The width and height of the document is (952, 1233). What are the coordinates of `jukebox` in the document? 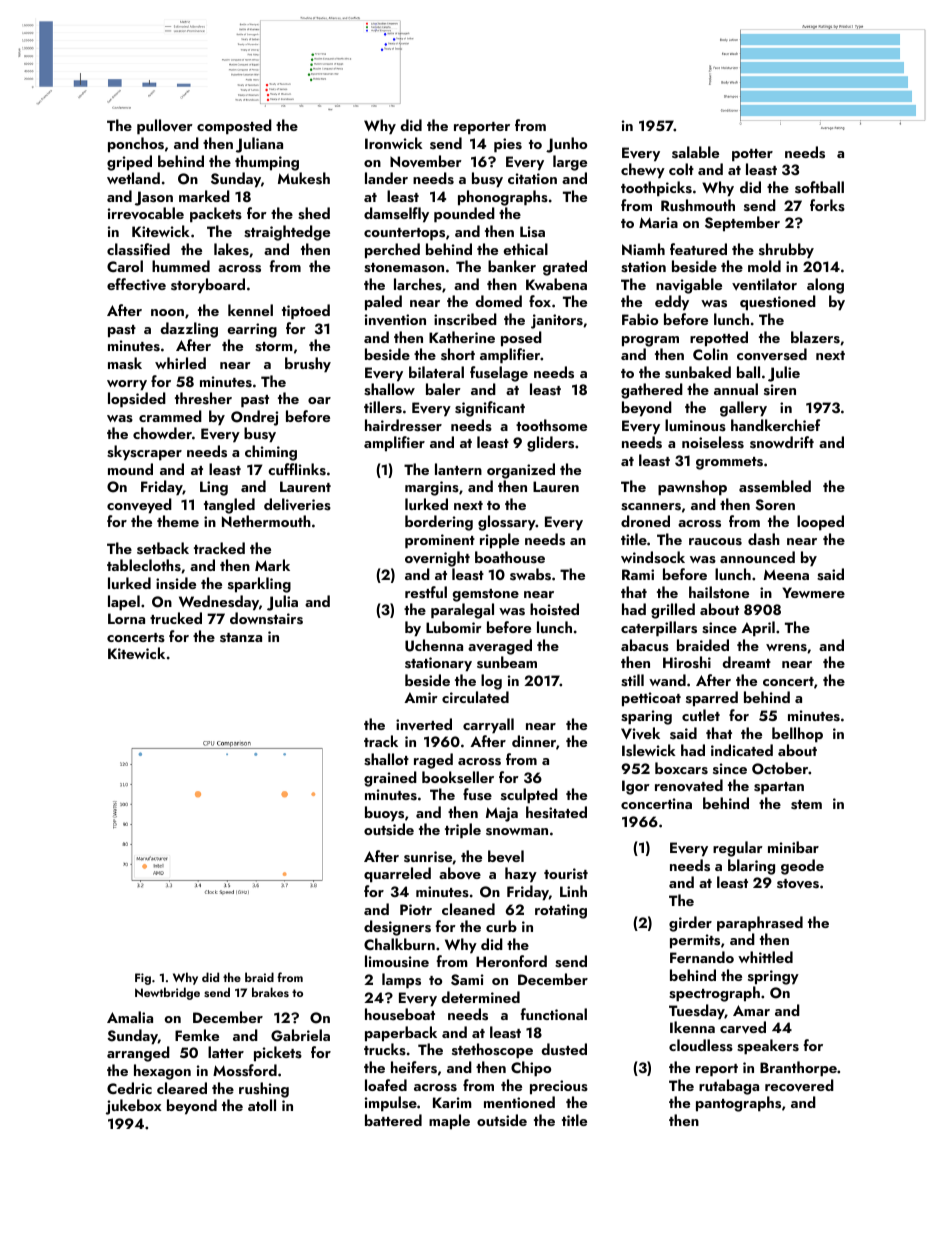 It's located at (133, 1107).
